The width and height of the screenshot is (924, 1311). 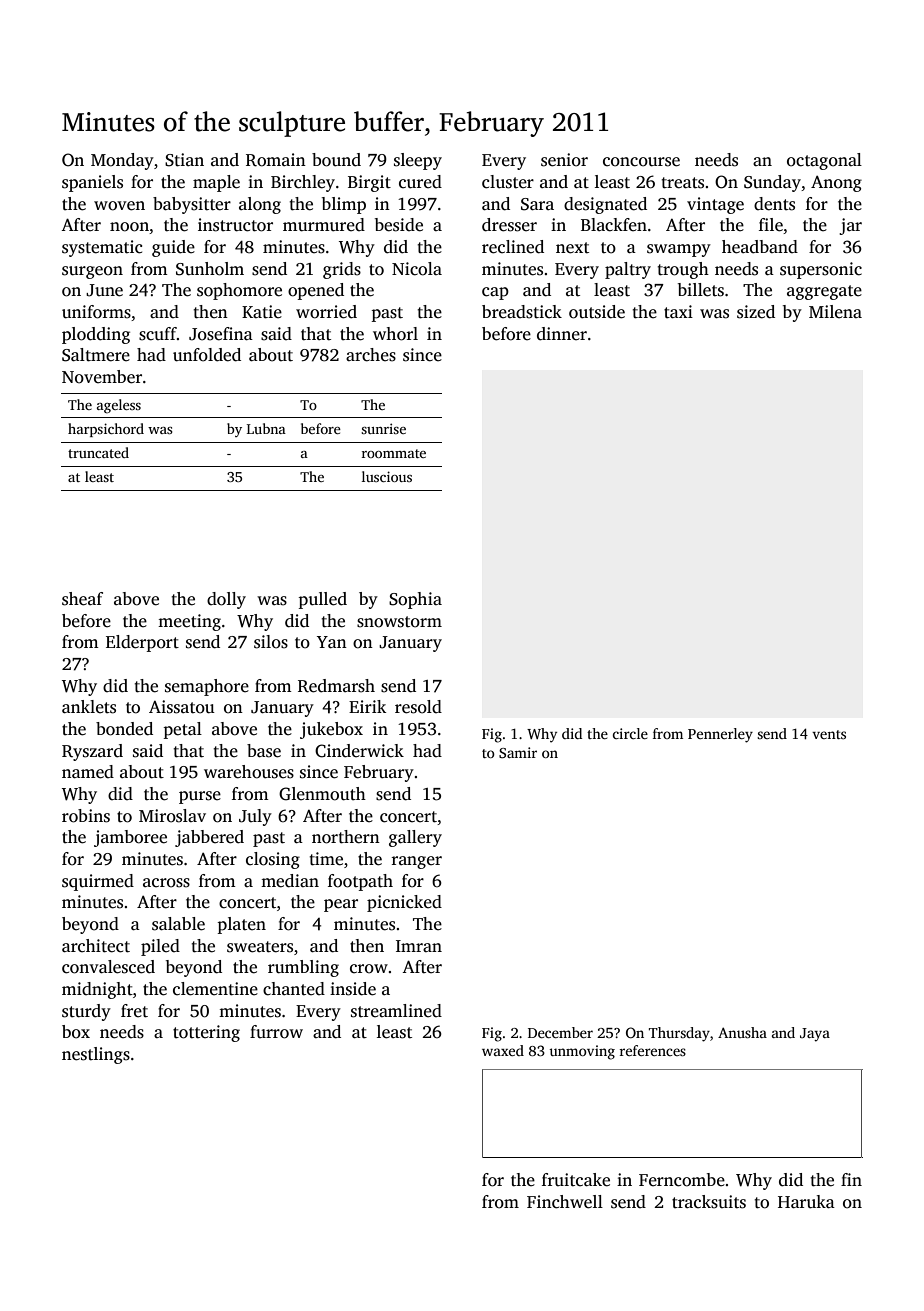 What do you see at coordinates (264, 751) in the screenshot?
I see `base` at bounding box center [264, 751].
